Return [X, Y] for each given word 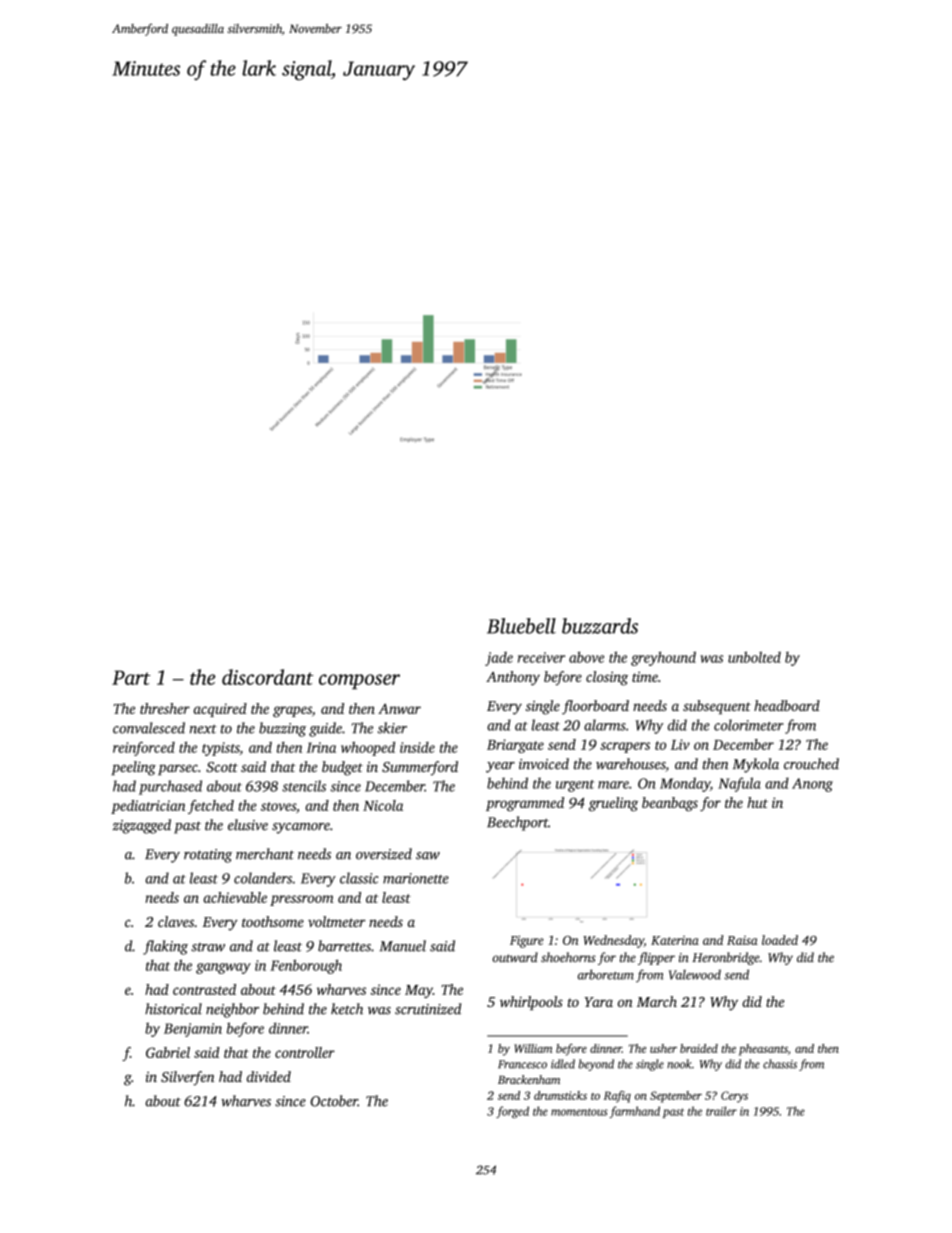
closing [607, 678]
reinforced [144, 748]
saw [428, 856]
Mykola [756, 765]
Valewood [695, 974]
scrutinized [428, 1009]
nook [679, 1064]
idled [563, 1064]
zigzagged [142, 826]
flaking [165, 947]
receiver [541, 657]
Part [131, 677]
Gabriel [168, 1052]
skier [392, 728]
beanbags [670, 804]
